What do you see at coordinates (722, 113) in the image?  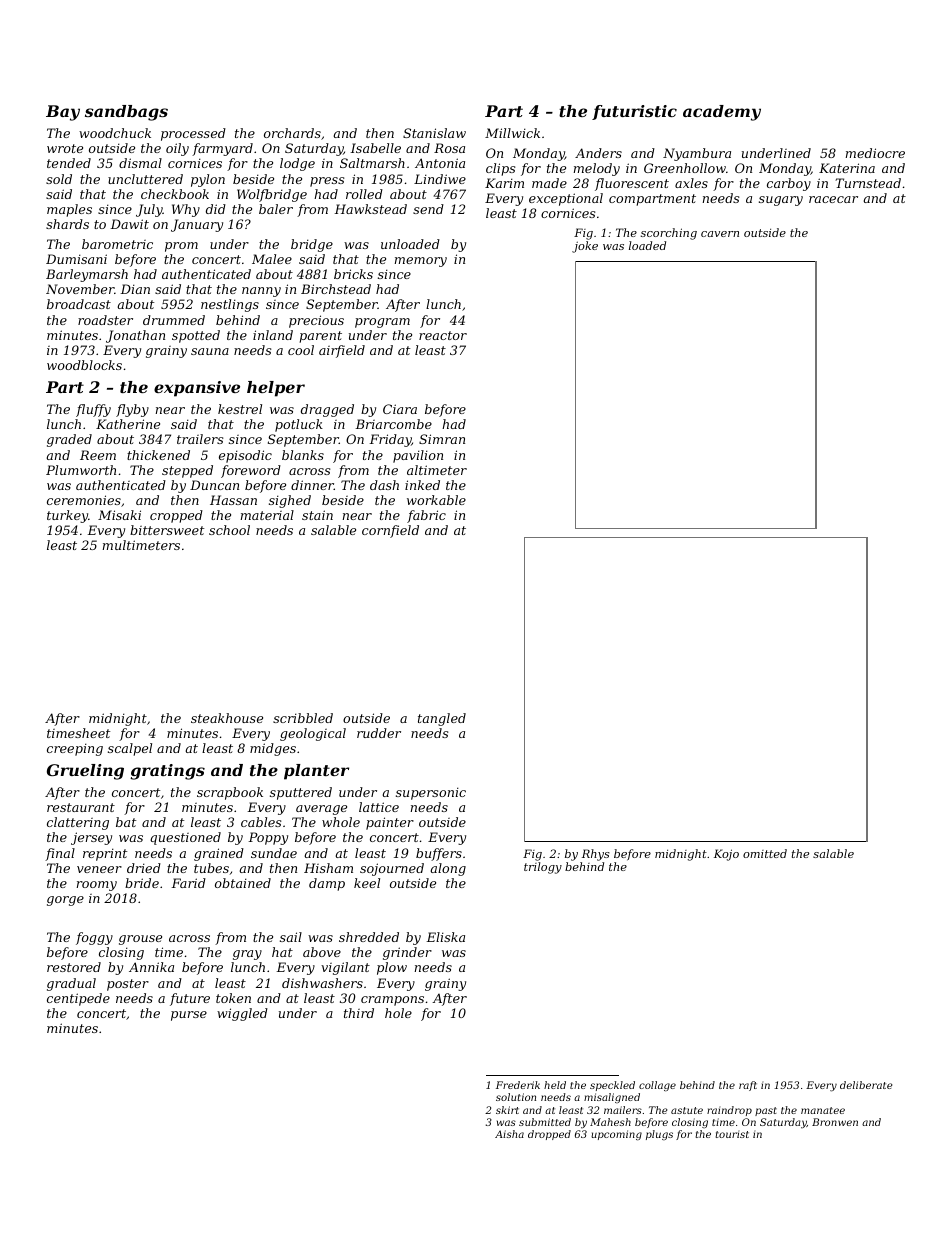 I see `academy` at bounding box center [722, 113].
